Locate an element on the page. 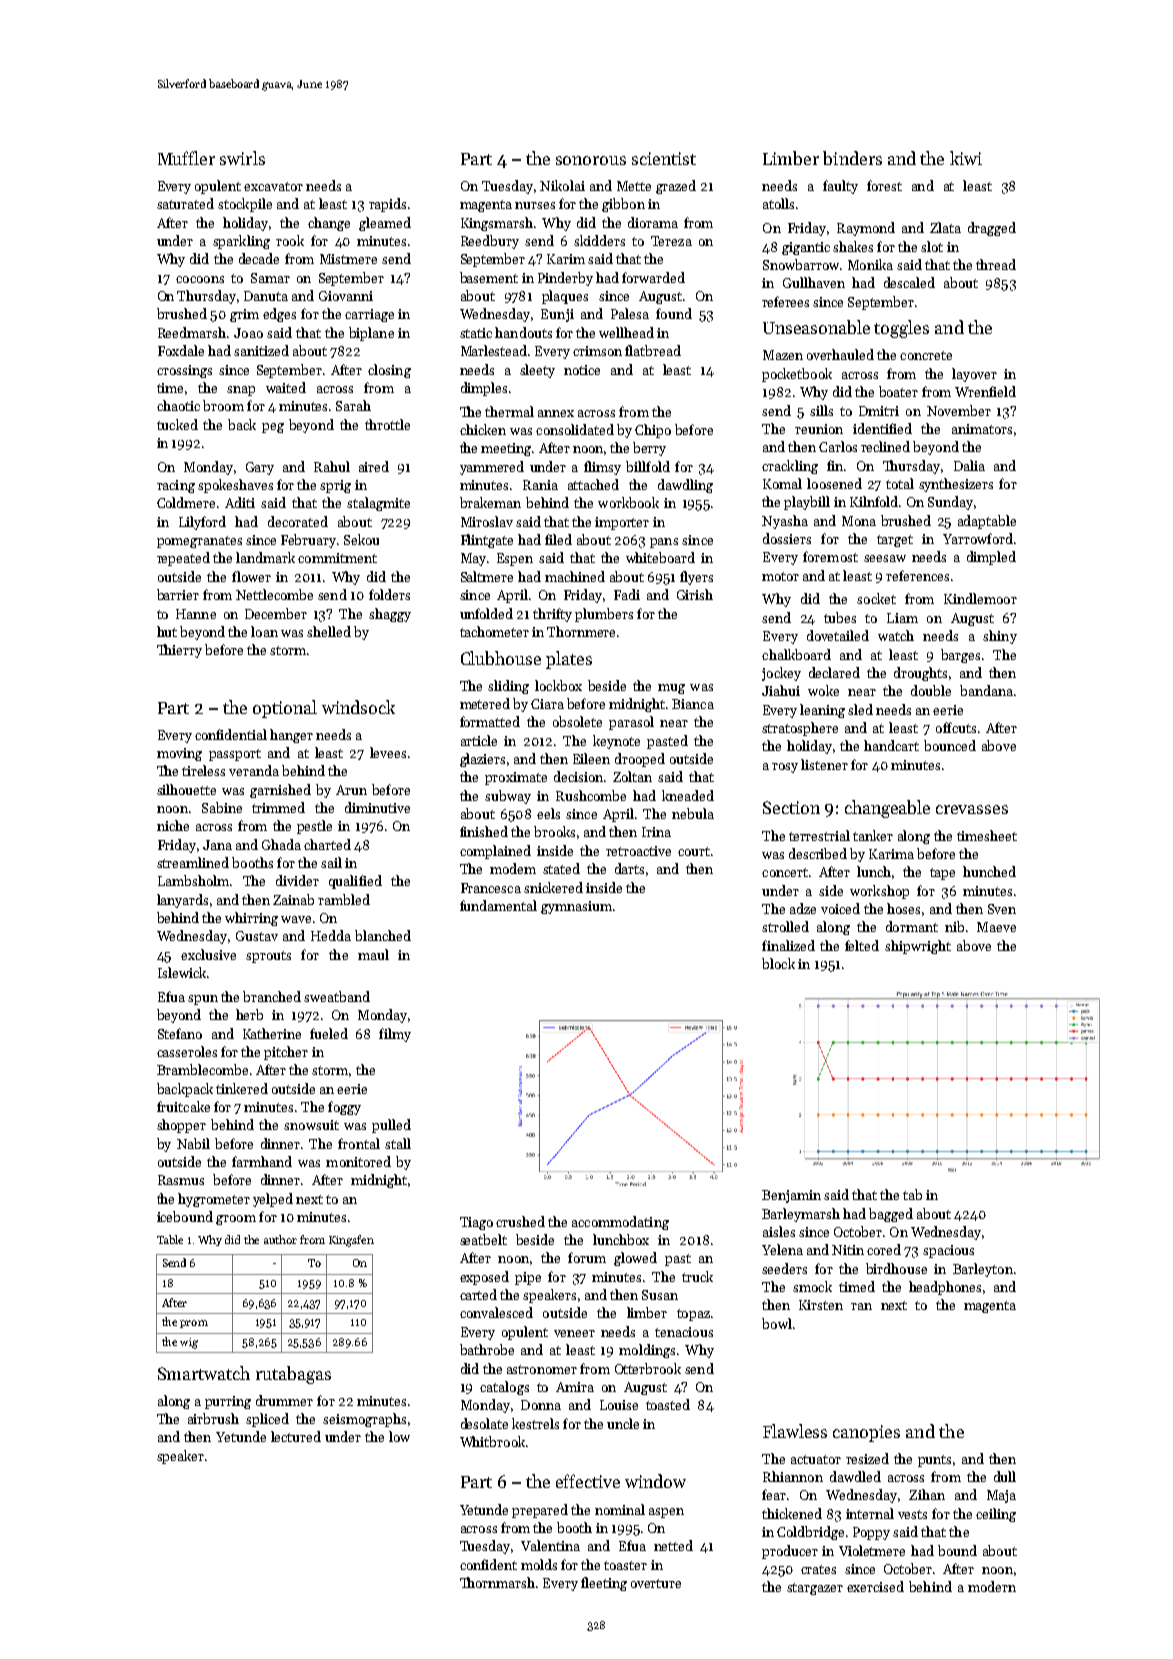 Image resolution: width=1173 pixels, height=1659 pixels. tape is located at coordinates (942, 874).
